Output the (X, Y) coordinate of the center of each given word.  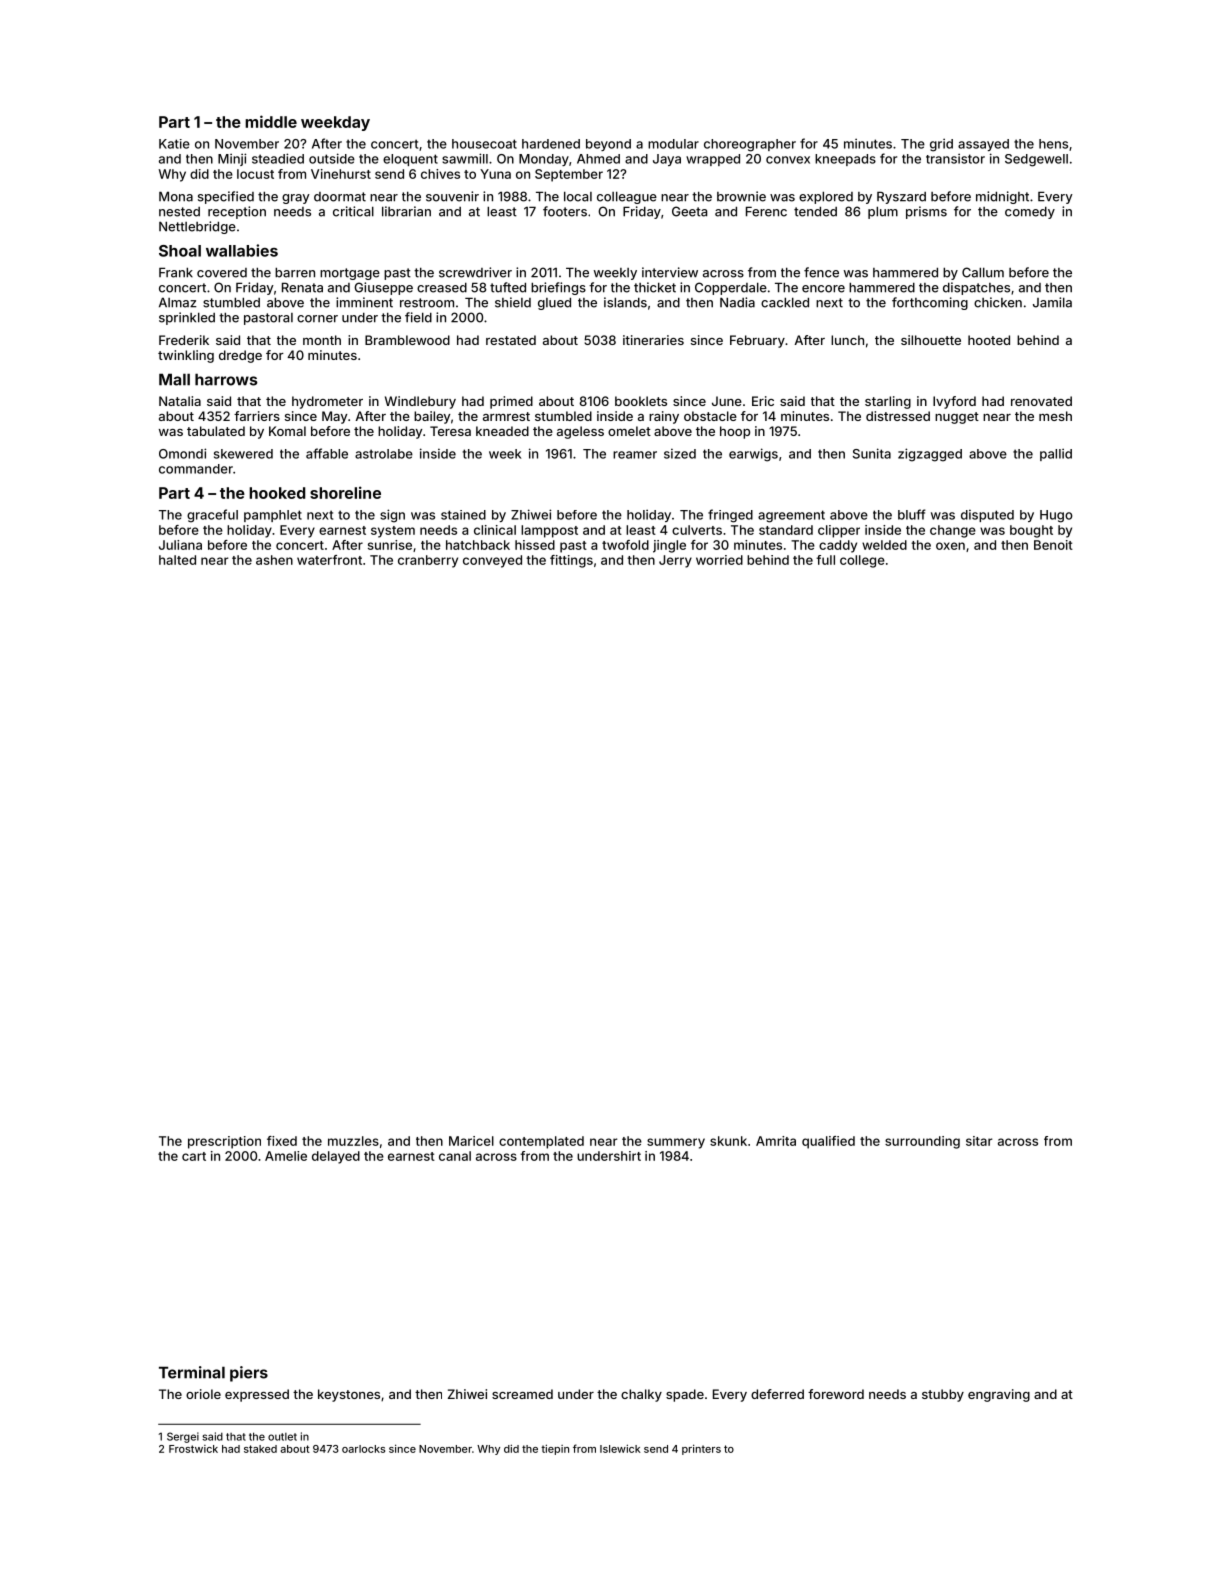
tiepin (555, 1449)
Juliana (180, 545)
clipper (839, 531)
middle (271, 121)
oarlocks (363, 1449)
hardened (551, 144)
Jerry (675, 561)
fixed (282, 1141)
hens (1053, 144)
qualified (828, 1142)
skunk (728, 1141)
